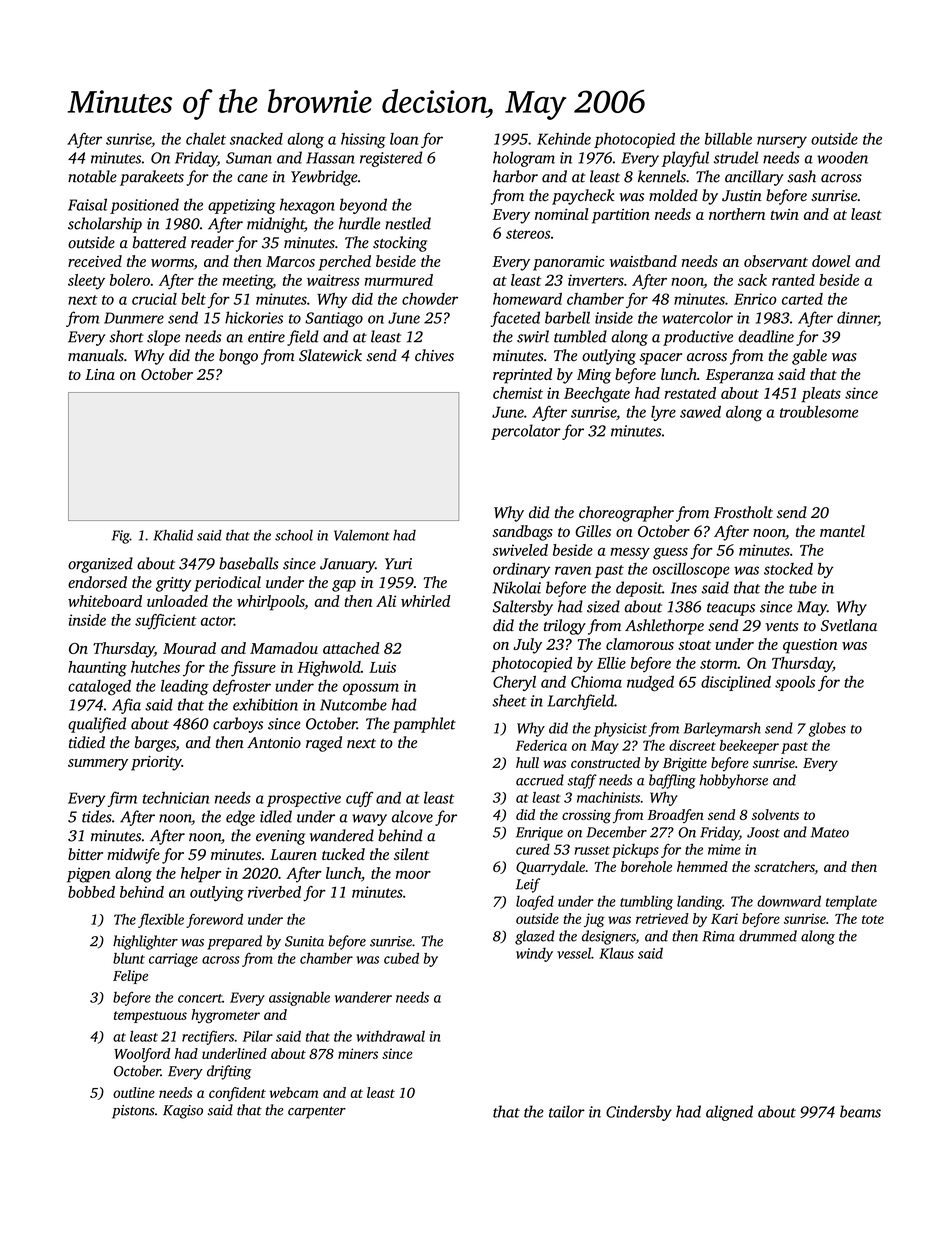 The image size is (952, 1233). Describe the element at coordinates (152, 178) in the image. I see `parakeets` at that location.
